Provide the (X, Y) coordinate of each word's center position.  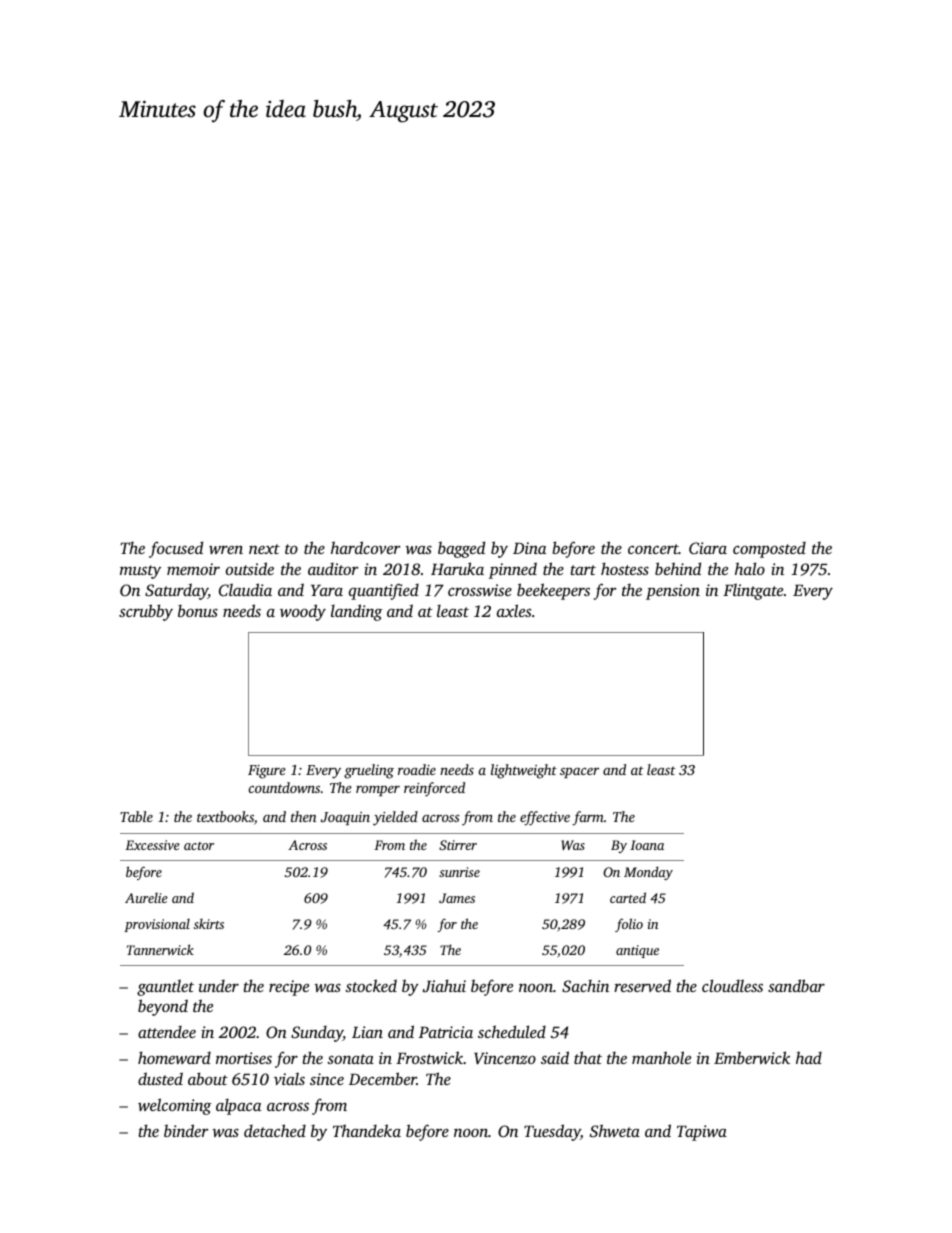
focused (176, 549)
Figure (267, 772)
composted (769, 549)
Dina (530, 548)
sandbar (796, 985)
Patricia (446, 1032)
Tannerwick (160, 949)
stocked (371, 985)
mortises (244, 1058)
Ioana (647, 845)
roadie (417, 769)
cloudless (732, 985)
